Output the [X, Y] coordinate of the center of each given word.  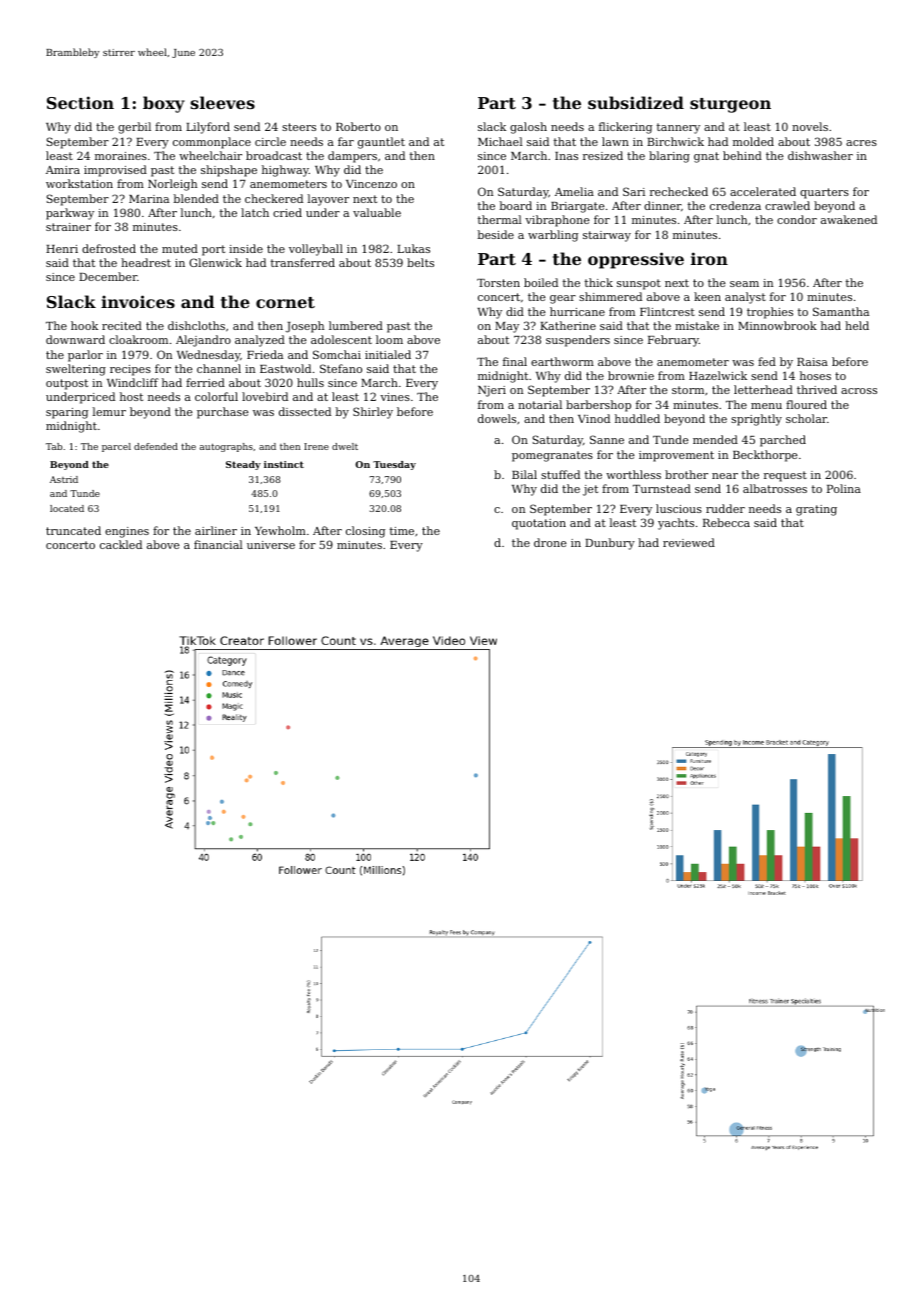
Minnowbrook [777, 325]
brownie [631, 375]
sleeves [223, 102]
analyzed [260, 341]
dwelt [345, 446]
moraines [121, 156]
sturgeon [730, 105]
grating [816, 510]
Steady [243, 465]
